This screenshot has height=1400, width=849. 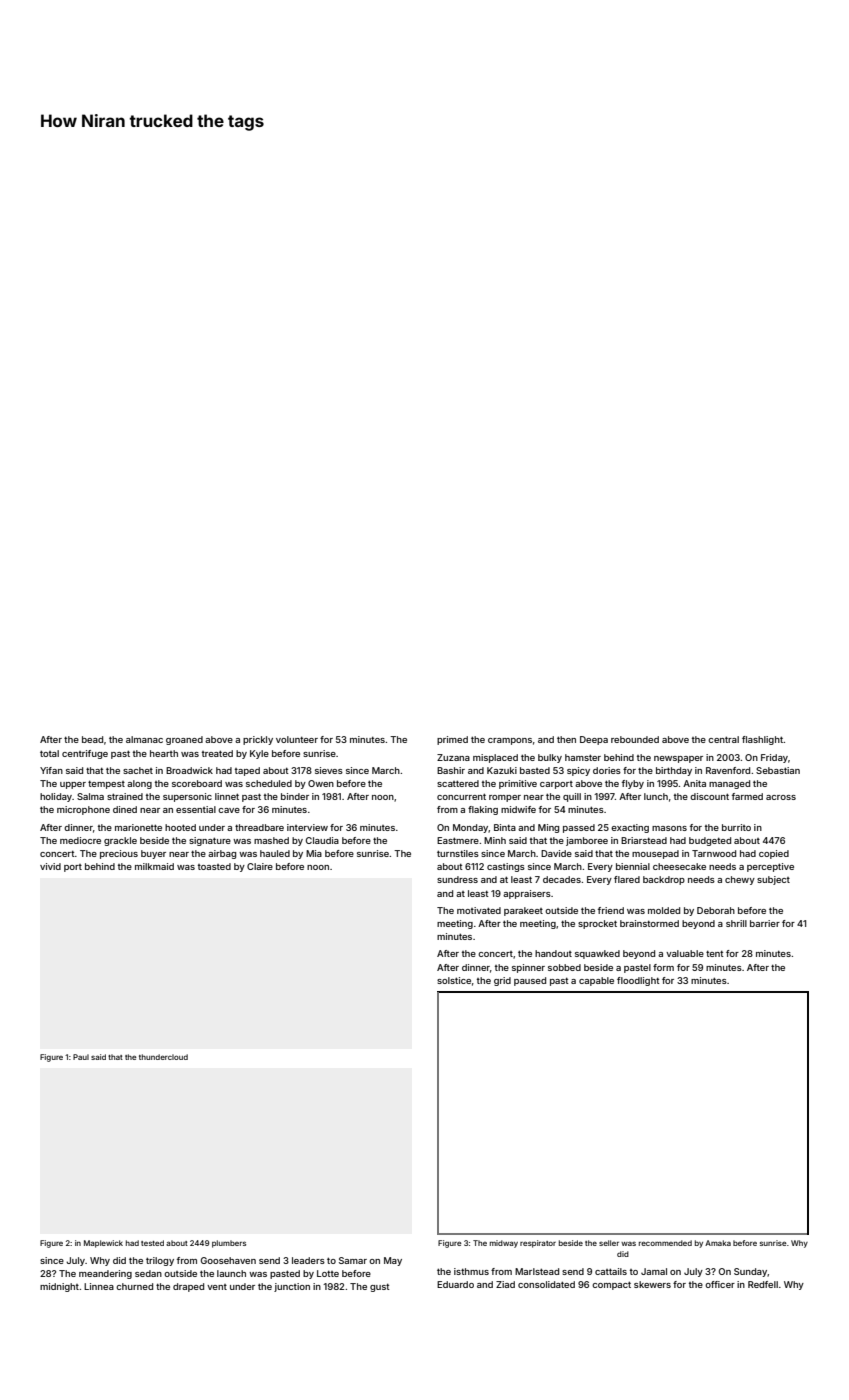 What do you see at coordinates (763, 740) in the screenshot?
I see `flashlight` at bounding box center [763, 740].
